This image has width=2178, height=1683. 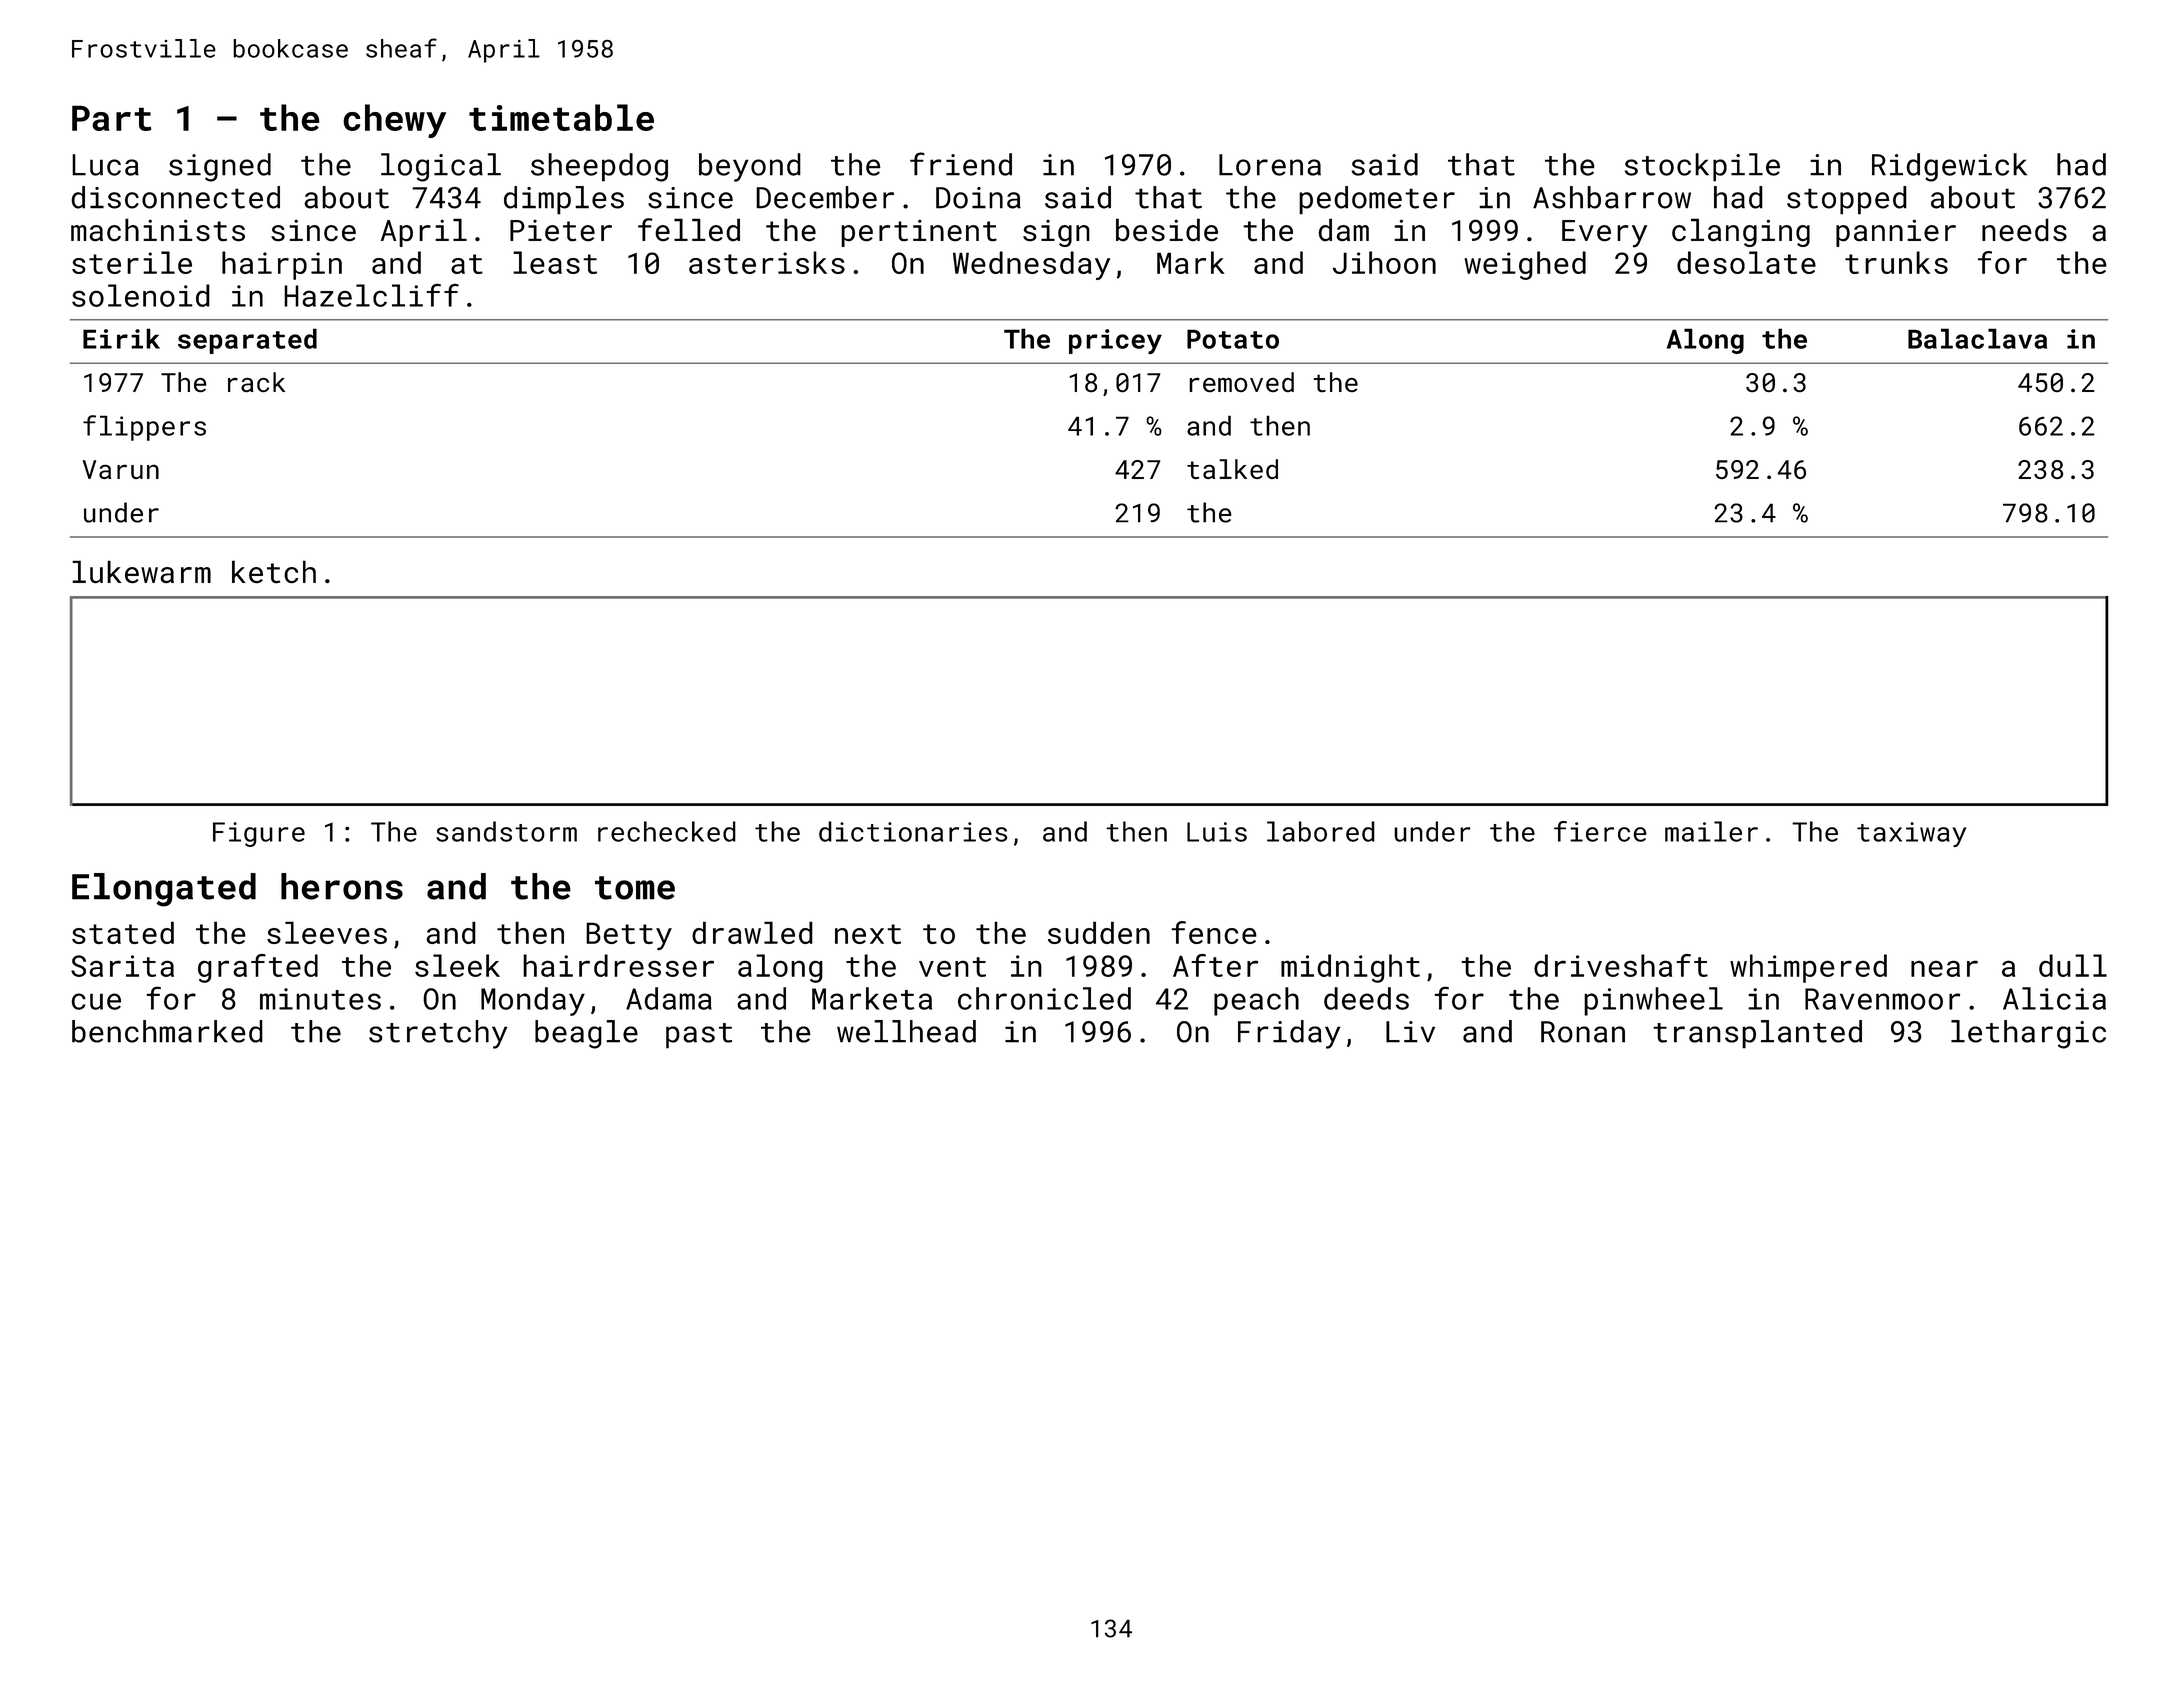 I want to click on Part, so click(x=112, y=118).
